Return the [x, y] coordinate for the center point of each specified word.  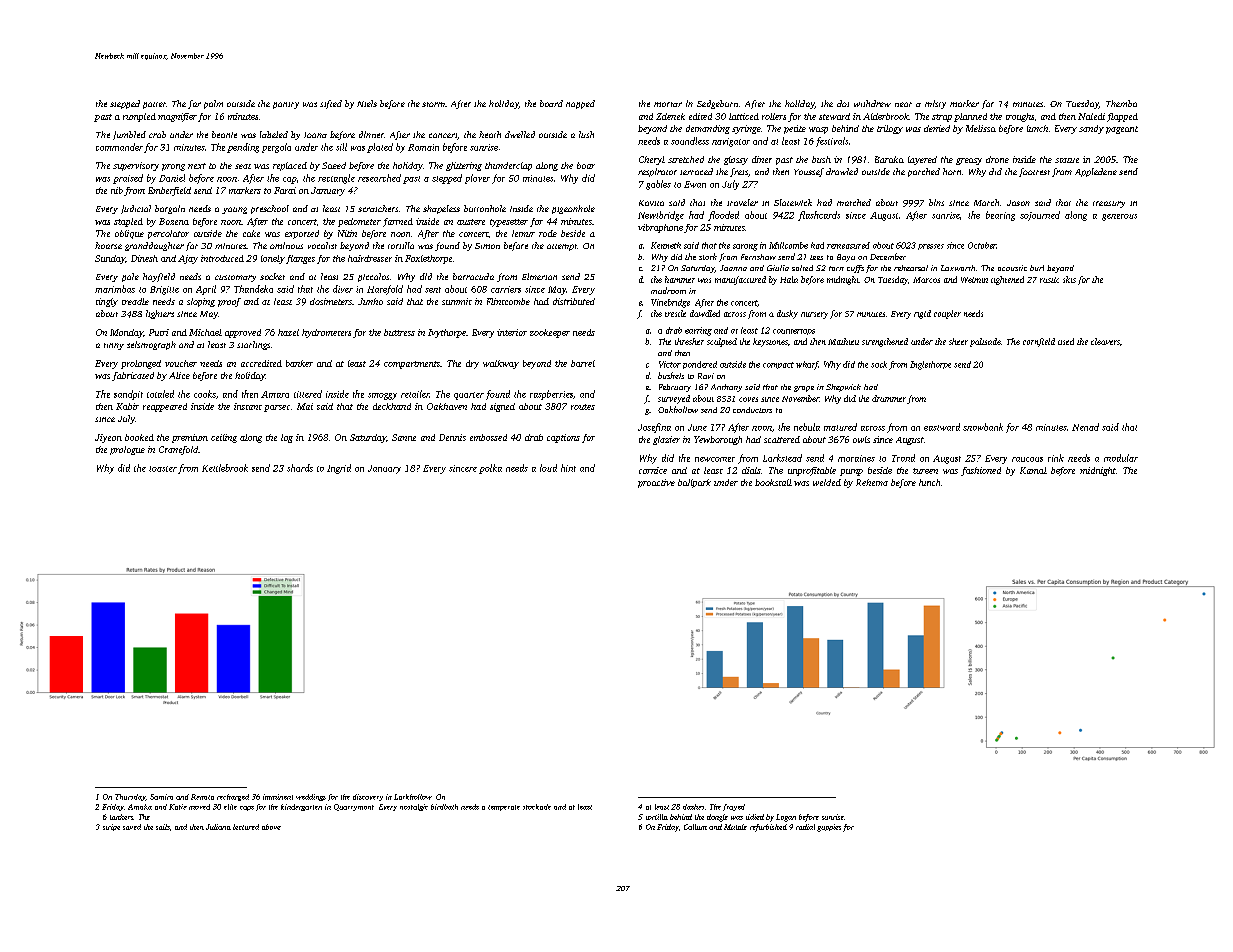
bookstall [773, 482]
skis [1069, 279]
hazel [288, 332]
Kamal [1033, 470]
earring [698, 331]
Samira [161, 797]
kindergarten [301, 807]
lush [586, 134]
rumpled [139, 117]
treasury [1109, 204]
